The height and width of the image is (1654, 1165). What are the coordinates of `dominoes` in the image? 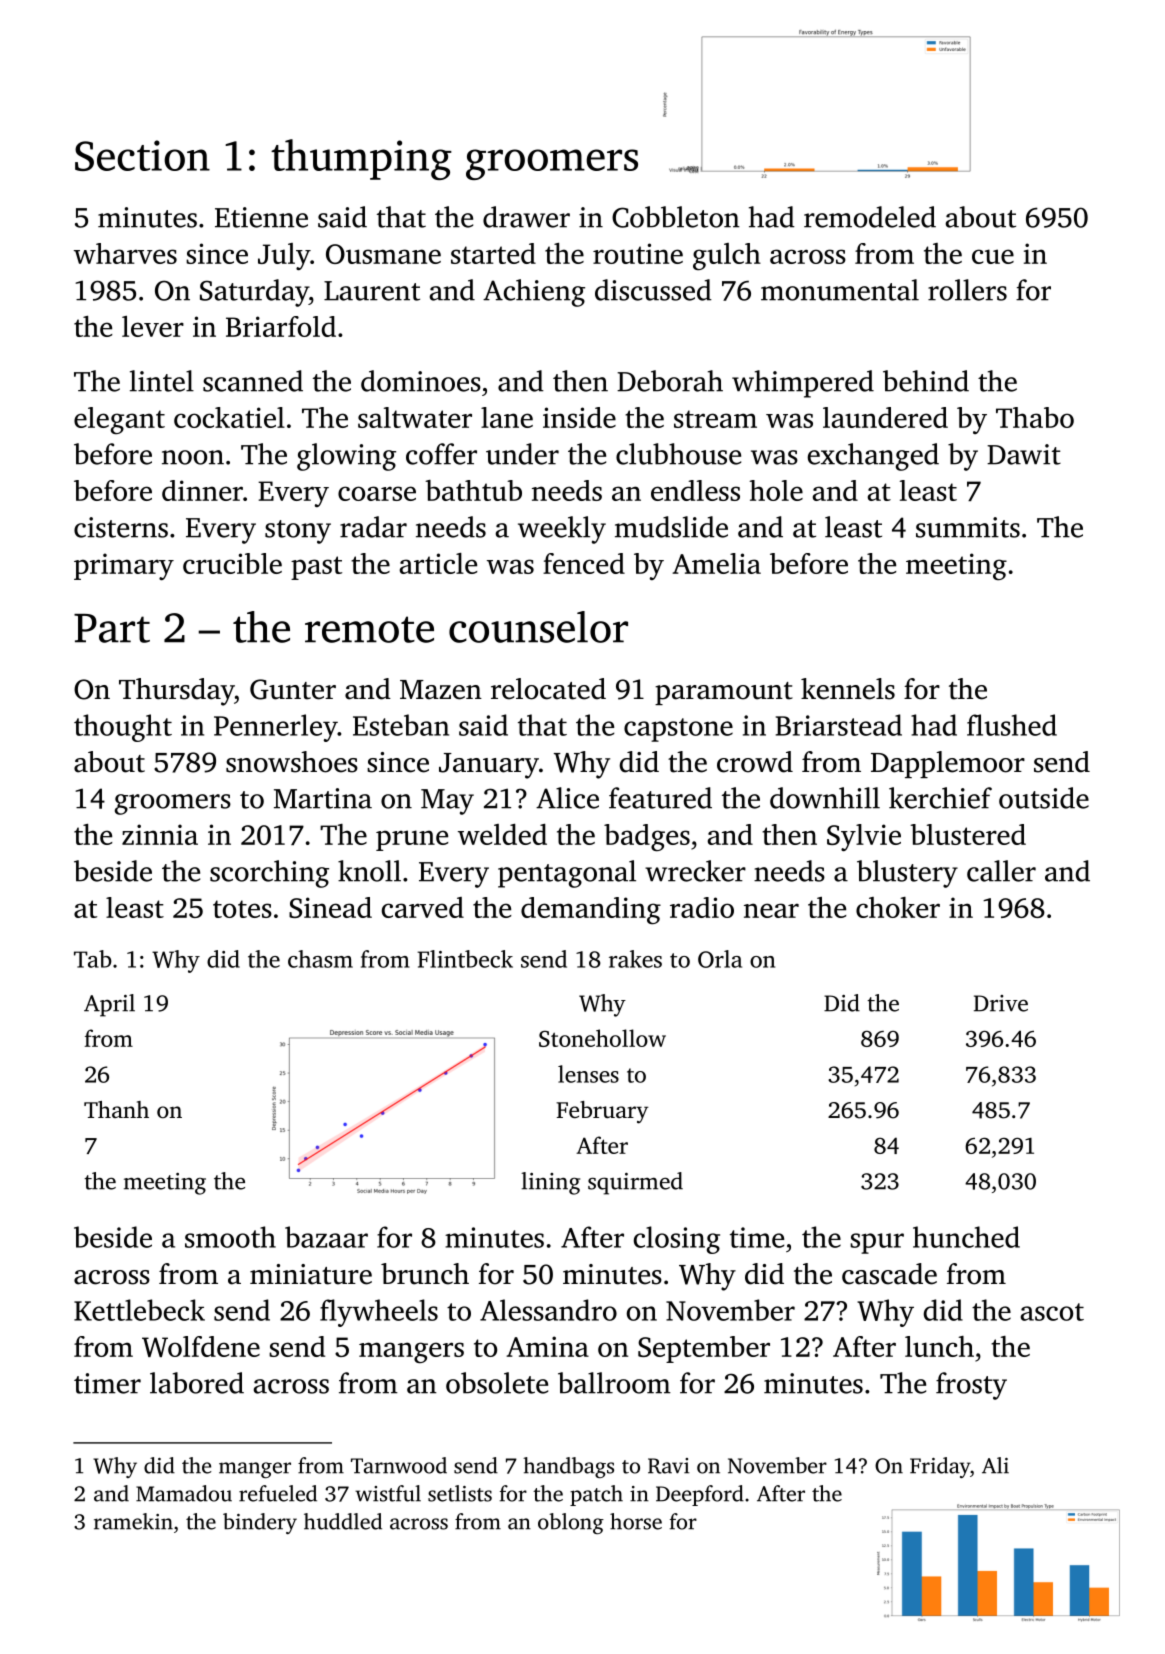 It's located at (421, 381).
